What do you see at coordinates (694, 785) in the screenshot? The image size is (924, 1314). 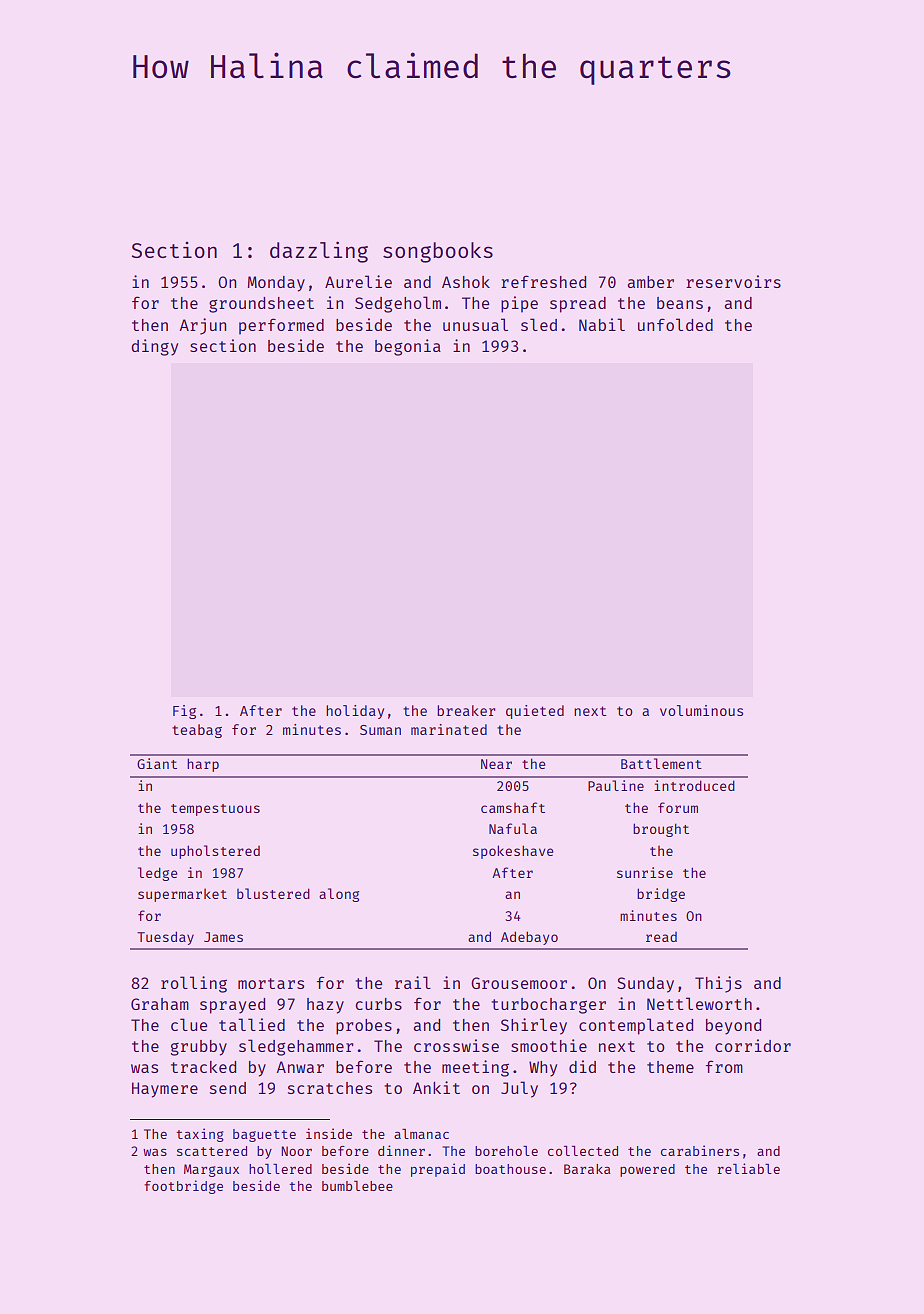 I see `introduced` at bounding box center [694, 785].
